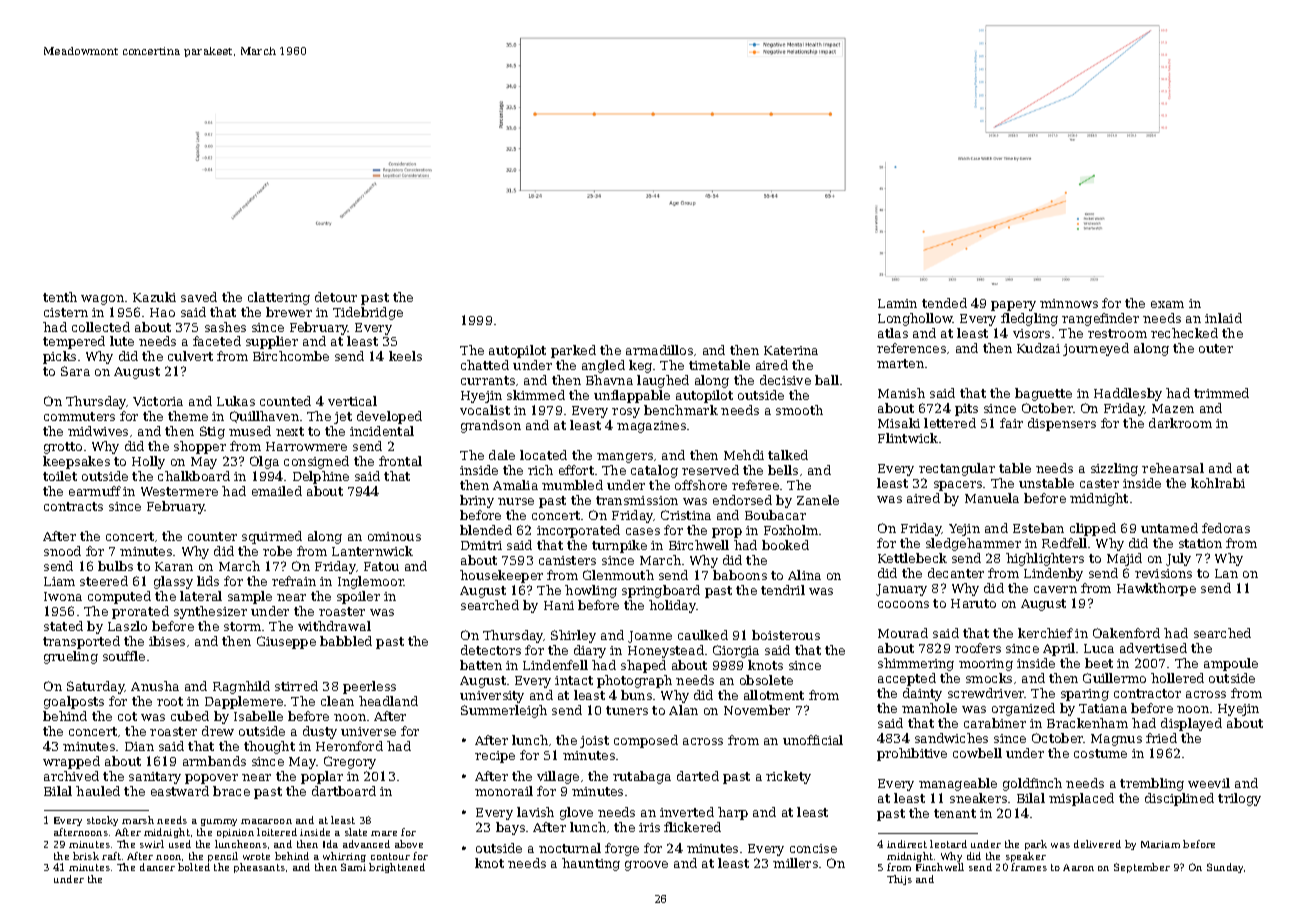 This screenshot has width=1308, height=924. I want to click on monorail, so click(504, 791).
